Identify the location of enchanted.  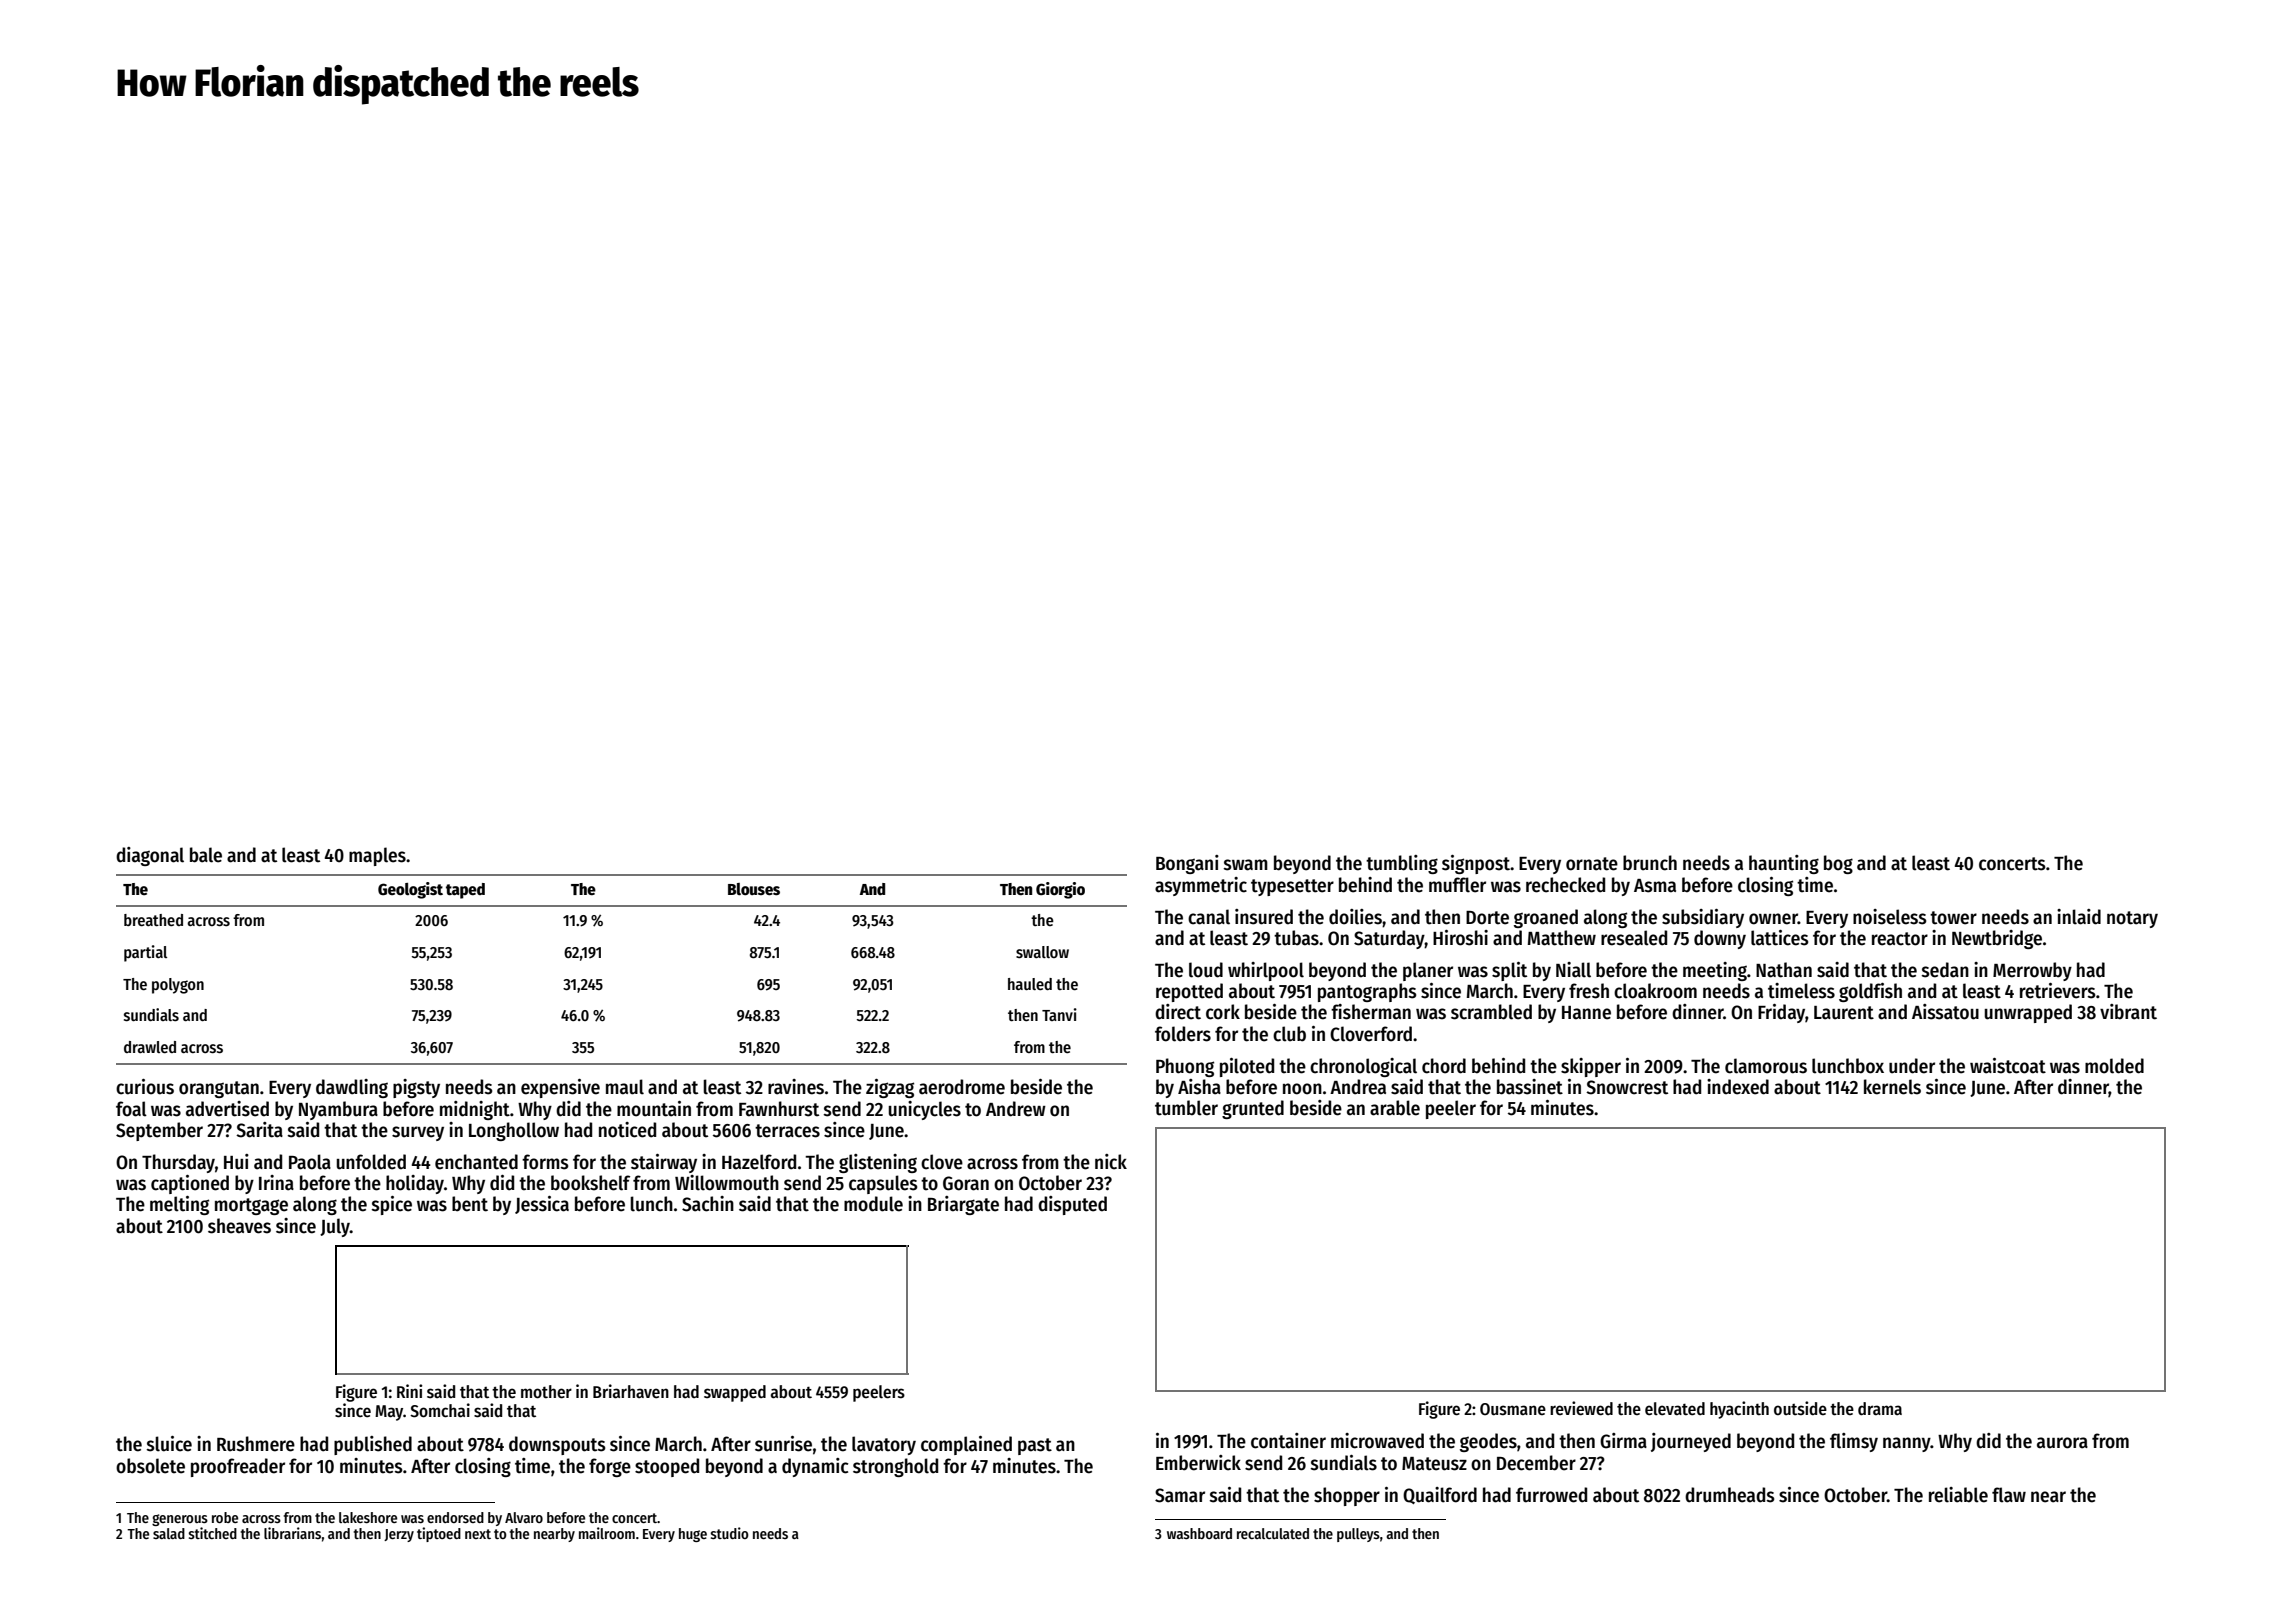
(476, 1162).
